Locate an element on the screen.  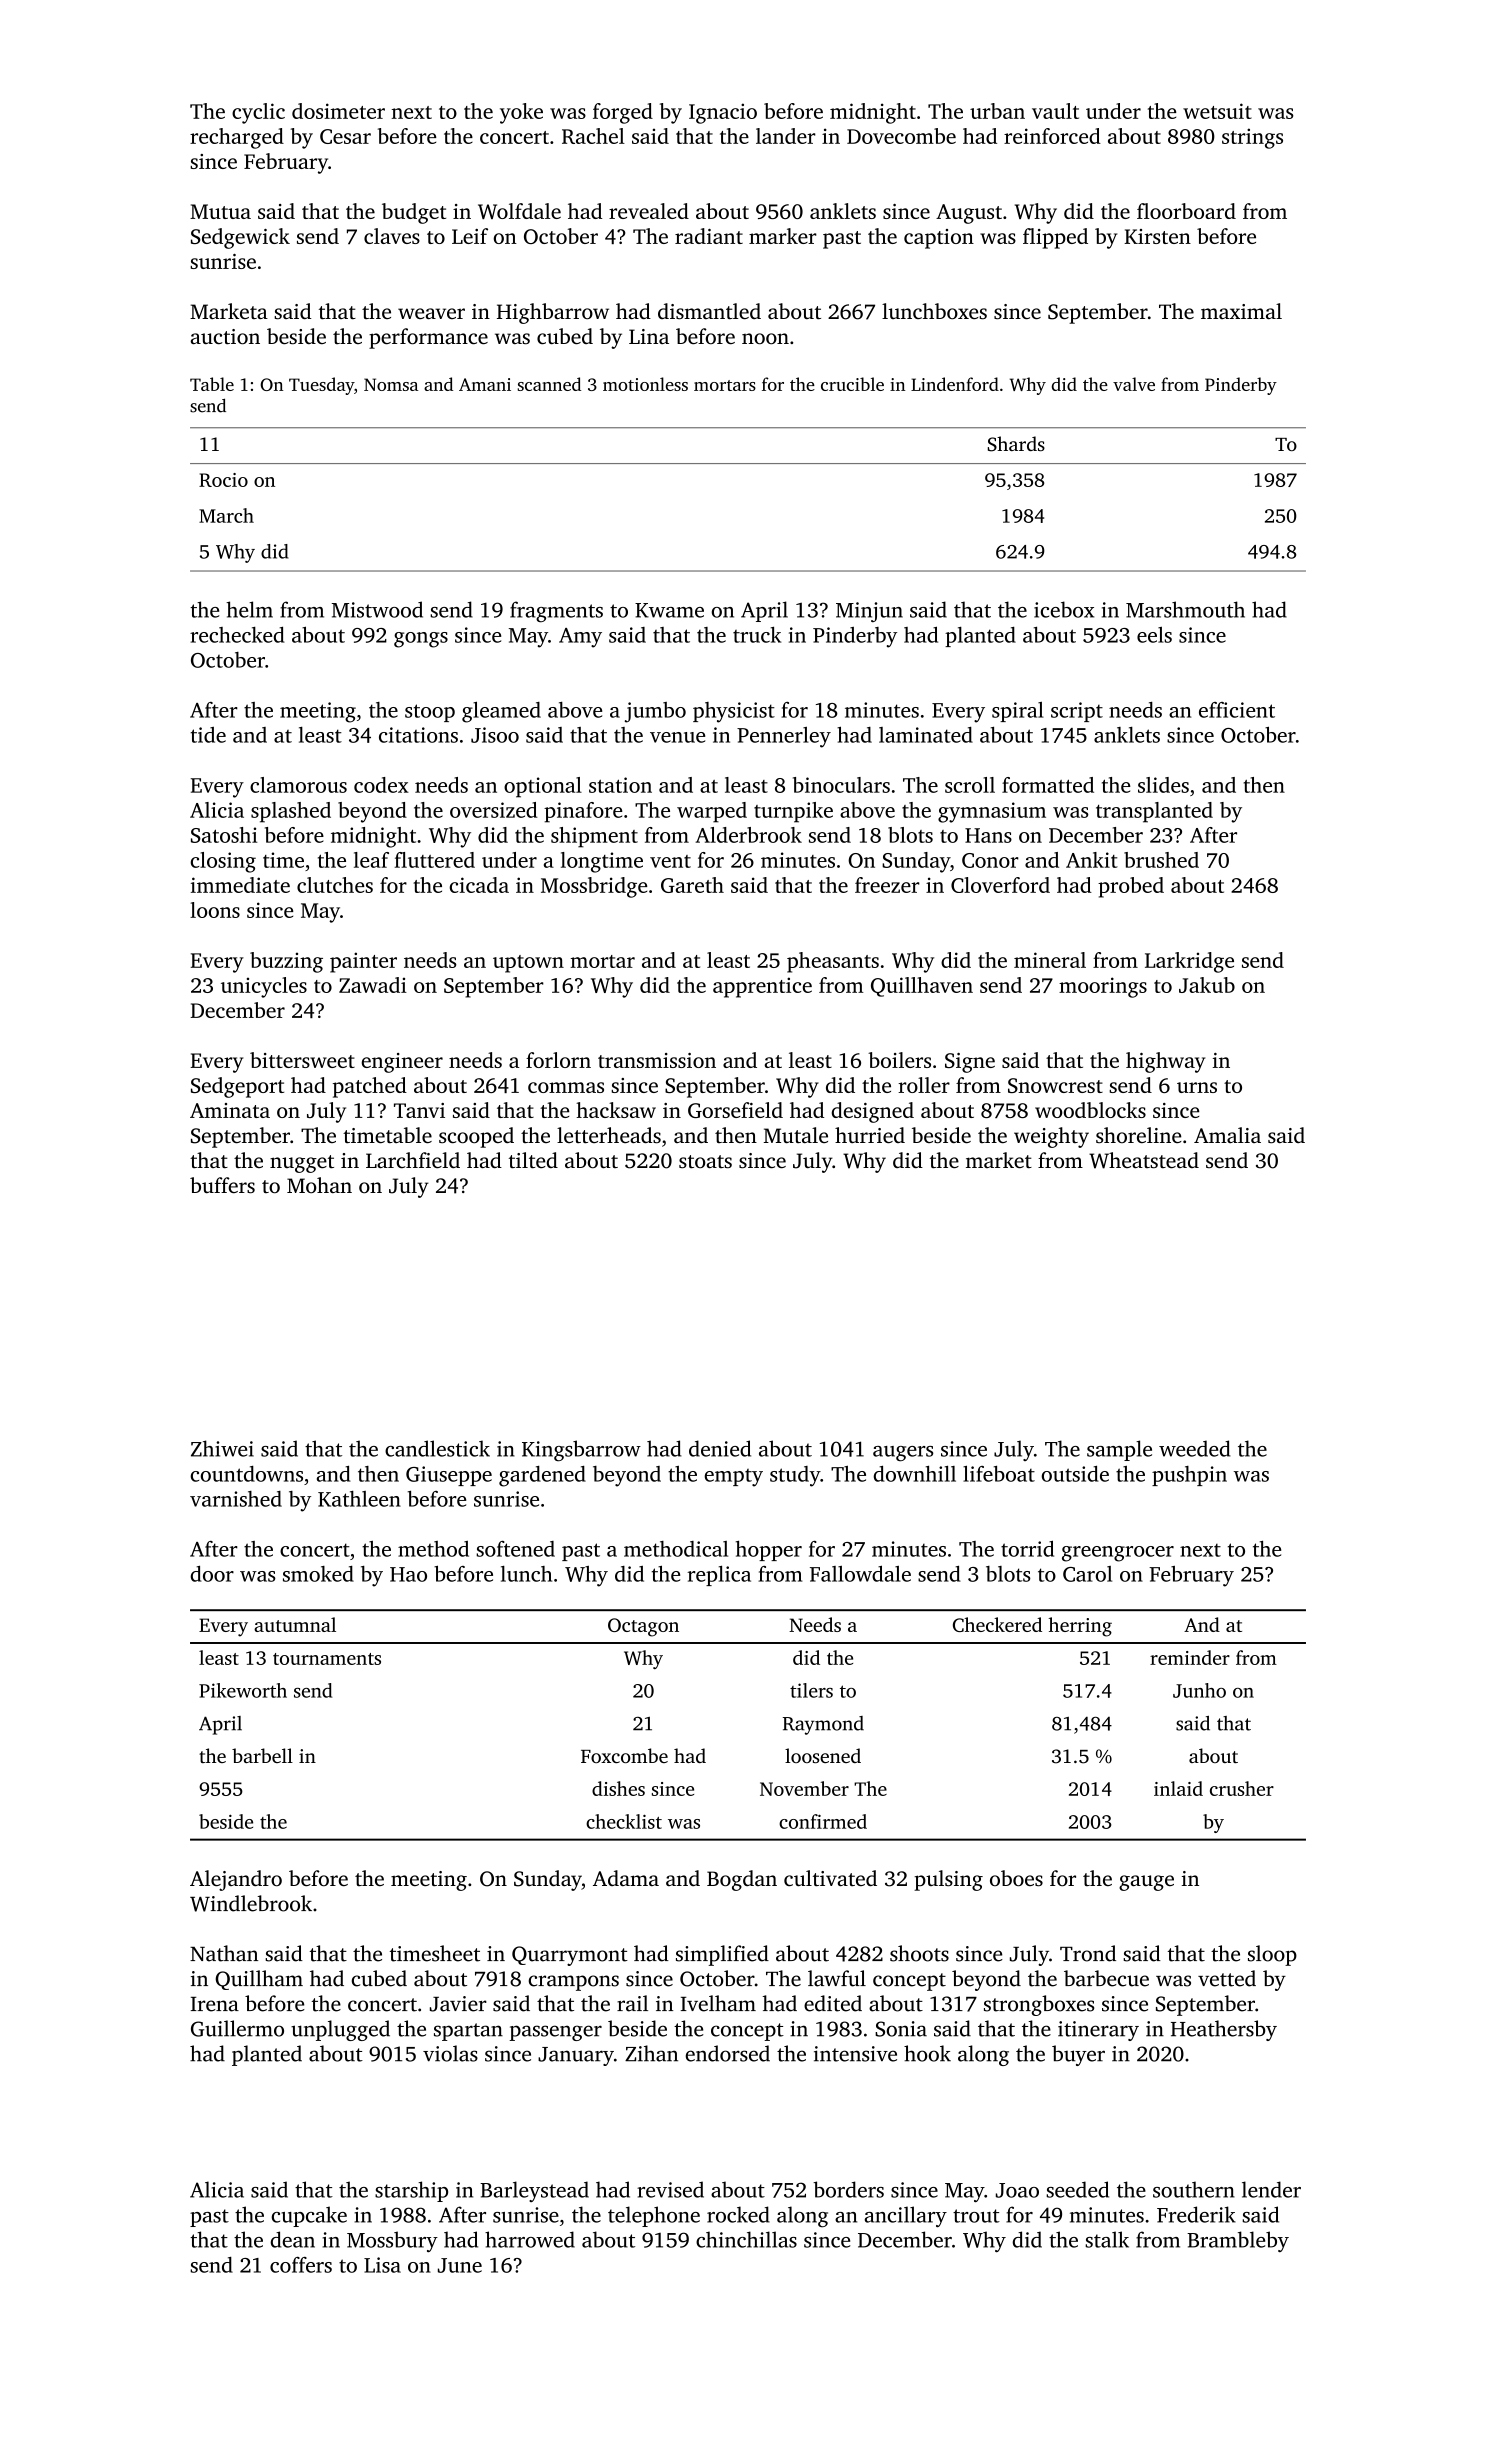
Marshmouth is located at coordinates (1185, 609).
